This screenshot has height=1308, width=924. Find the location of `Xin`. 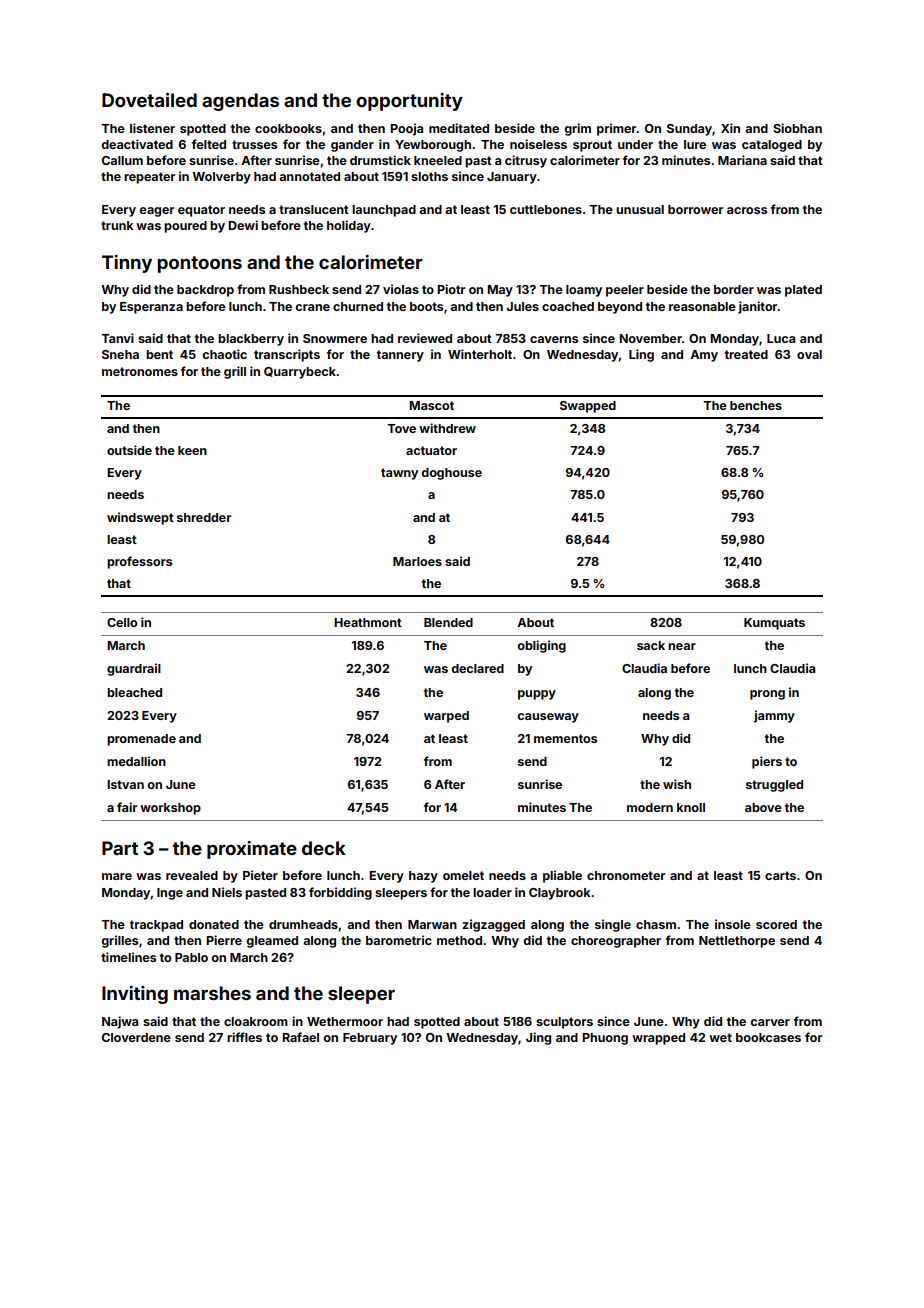

Xin is located at coordinates (730, 128).
